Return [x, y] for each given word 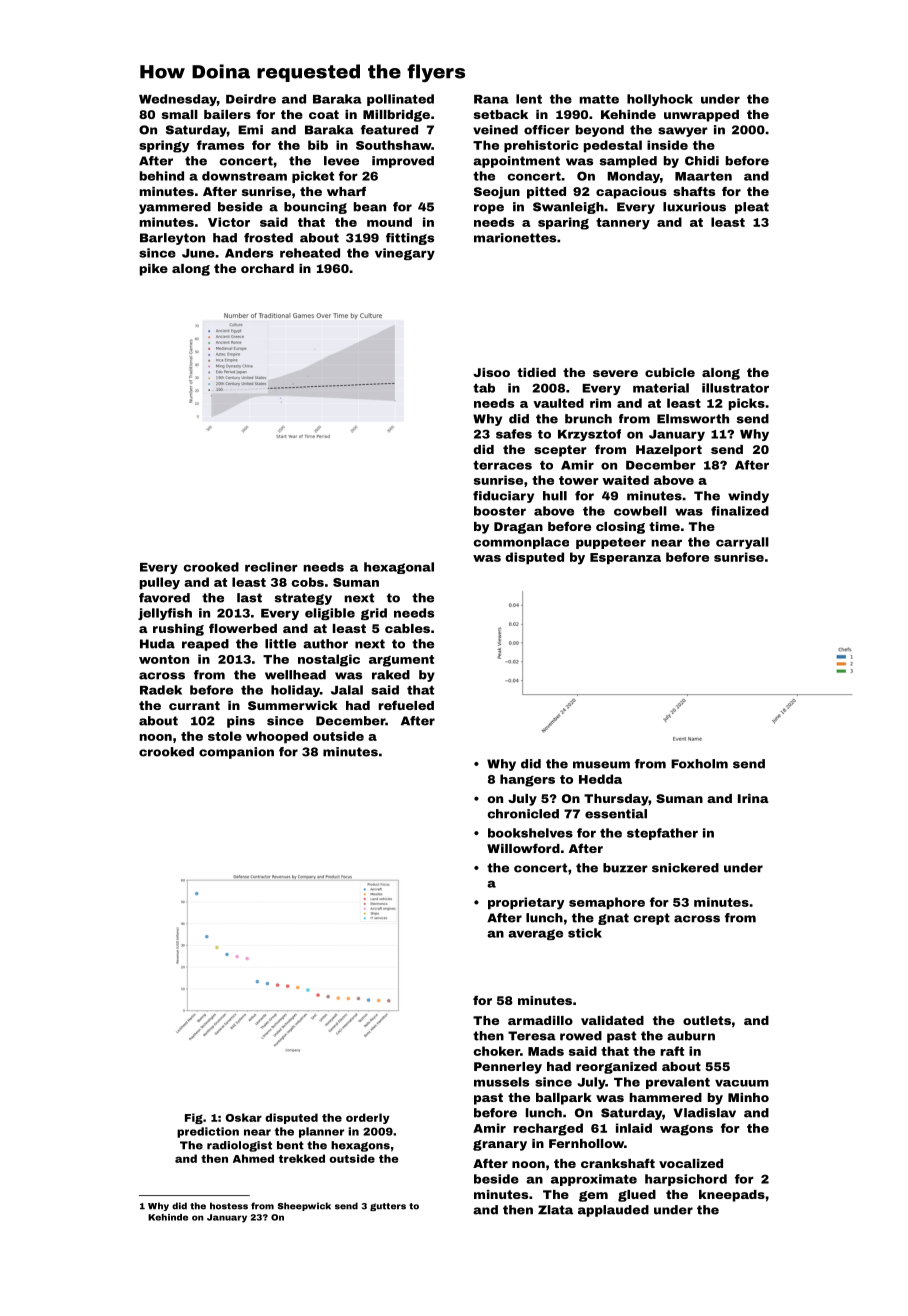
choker [496, 1051]
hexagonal [399, 568]
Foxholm [699, 764]
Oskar [244, 1117]
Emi [250, 130]
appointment [516, 162]
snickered [685, 868]
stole [225, 736]
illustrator [735, 388]
